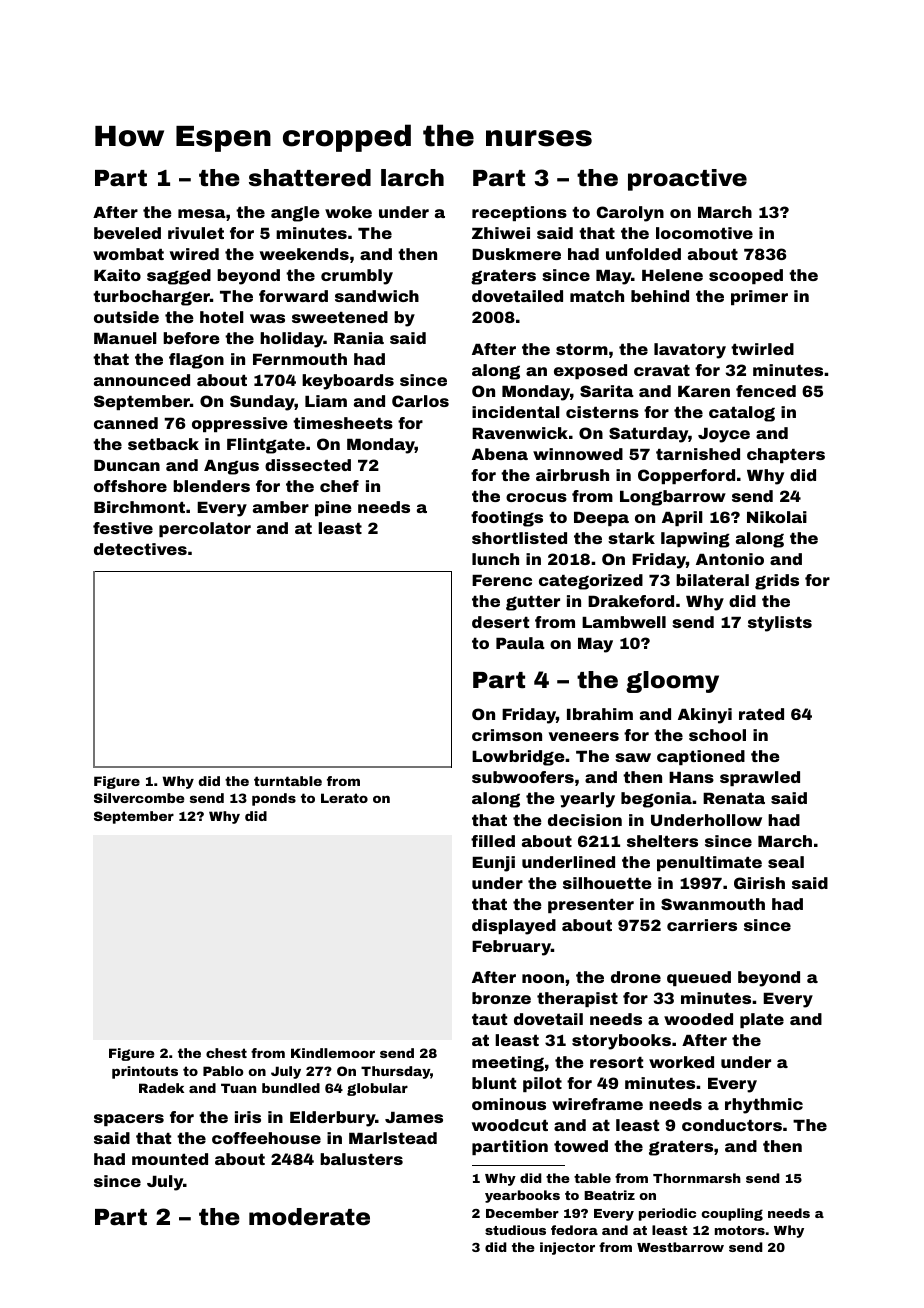 The height and width of the screenshot is (1308, 924). I want to click on Carlos, so click(420, 401).
